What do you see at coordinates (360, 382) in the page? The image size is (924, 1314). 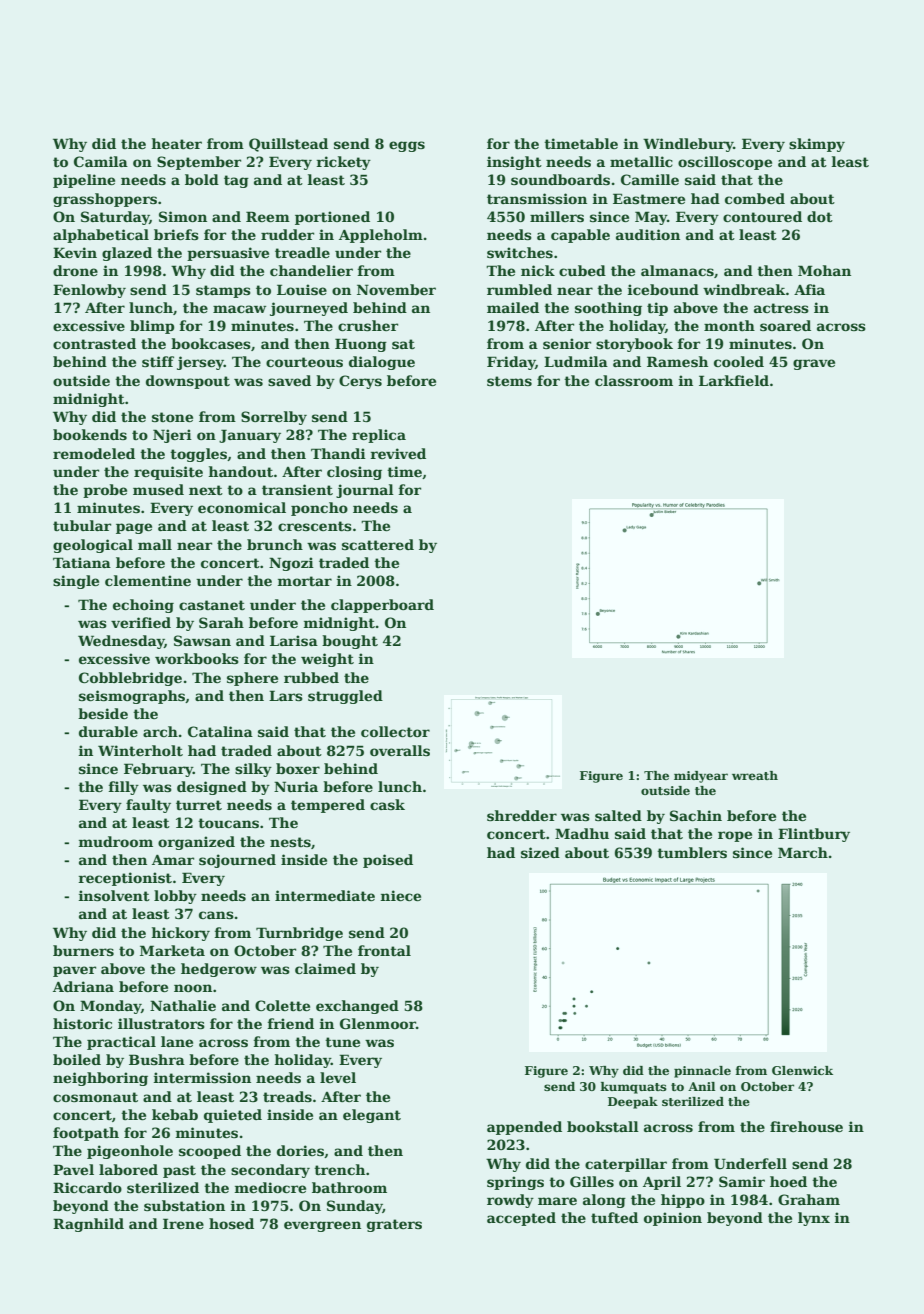 I see `Cerys` at bounding box center [360, 382].
